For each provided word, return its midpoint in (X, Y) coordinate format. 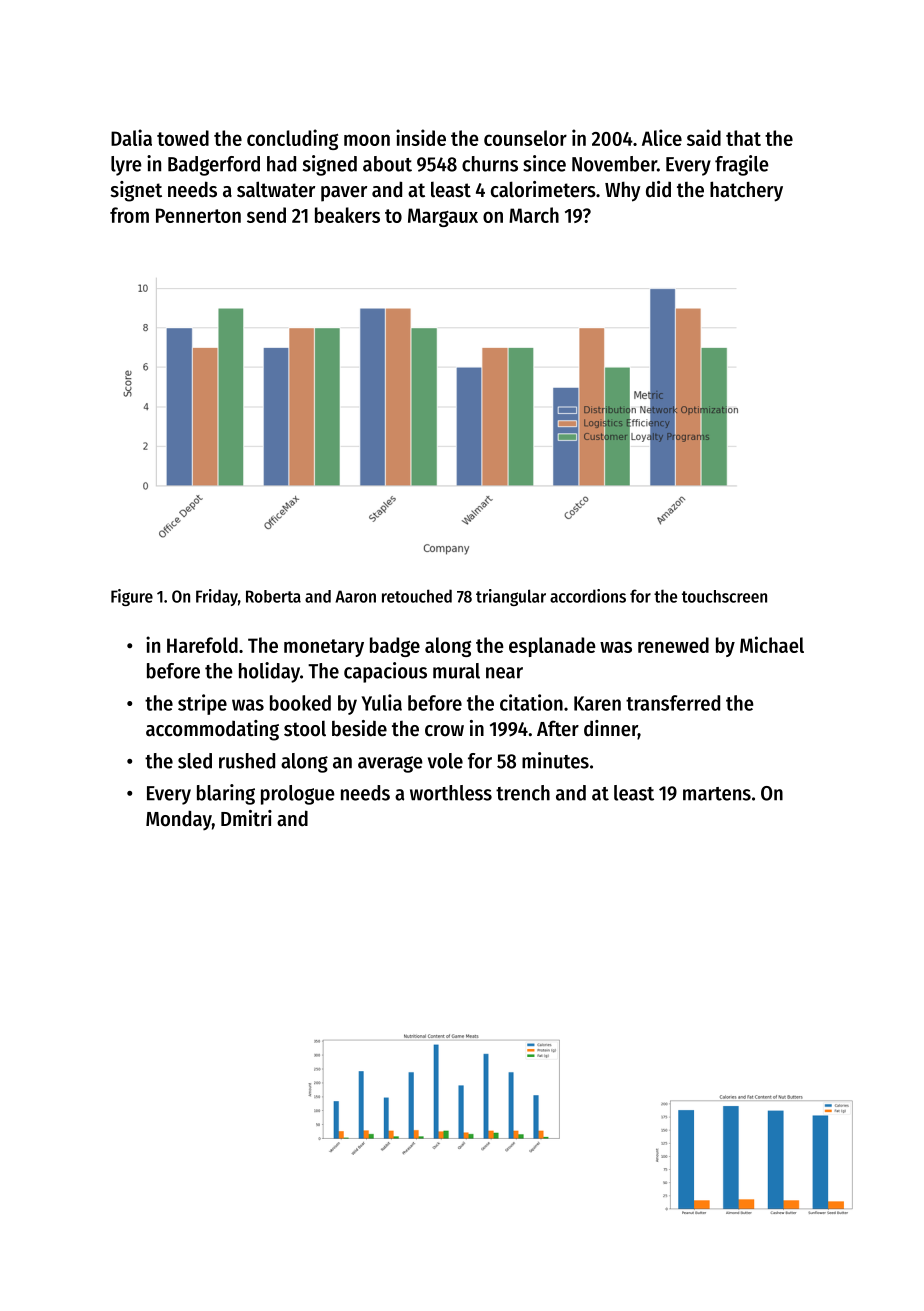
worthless (451, 793)
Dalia (131, 137)
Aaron (355, 596)
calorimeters (543, 189)
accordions (588, 596)
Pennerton (198, 215)
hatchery (746, 191)
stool (305, 729)
